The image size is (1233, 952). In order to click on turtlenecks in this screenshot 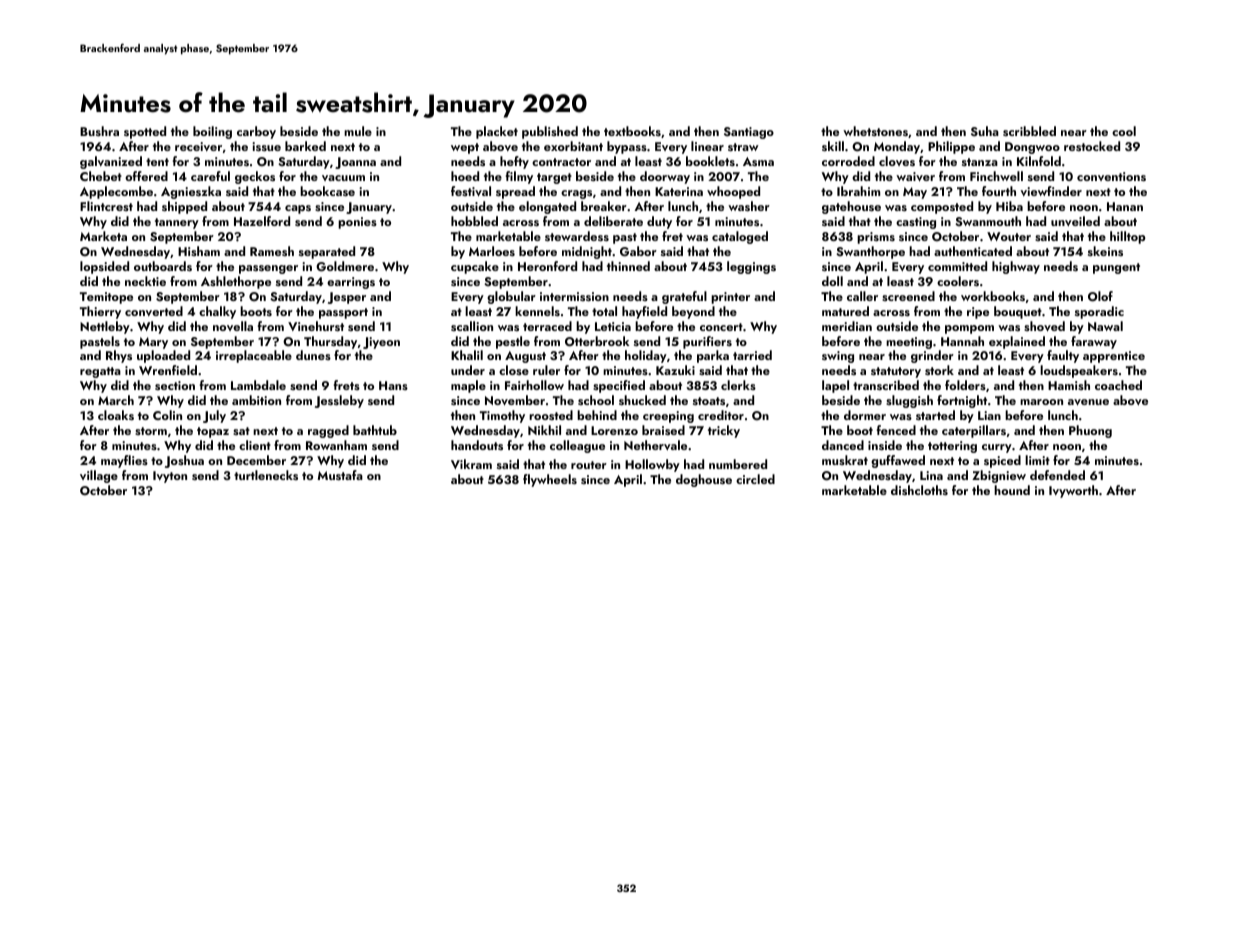, I will do `click(266, 475)`.
